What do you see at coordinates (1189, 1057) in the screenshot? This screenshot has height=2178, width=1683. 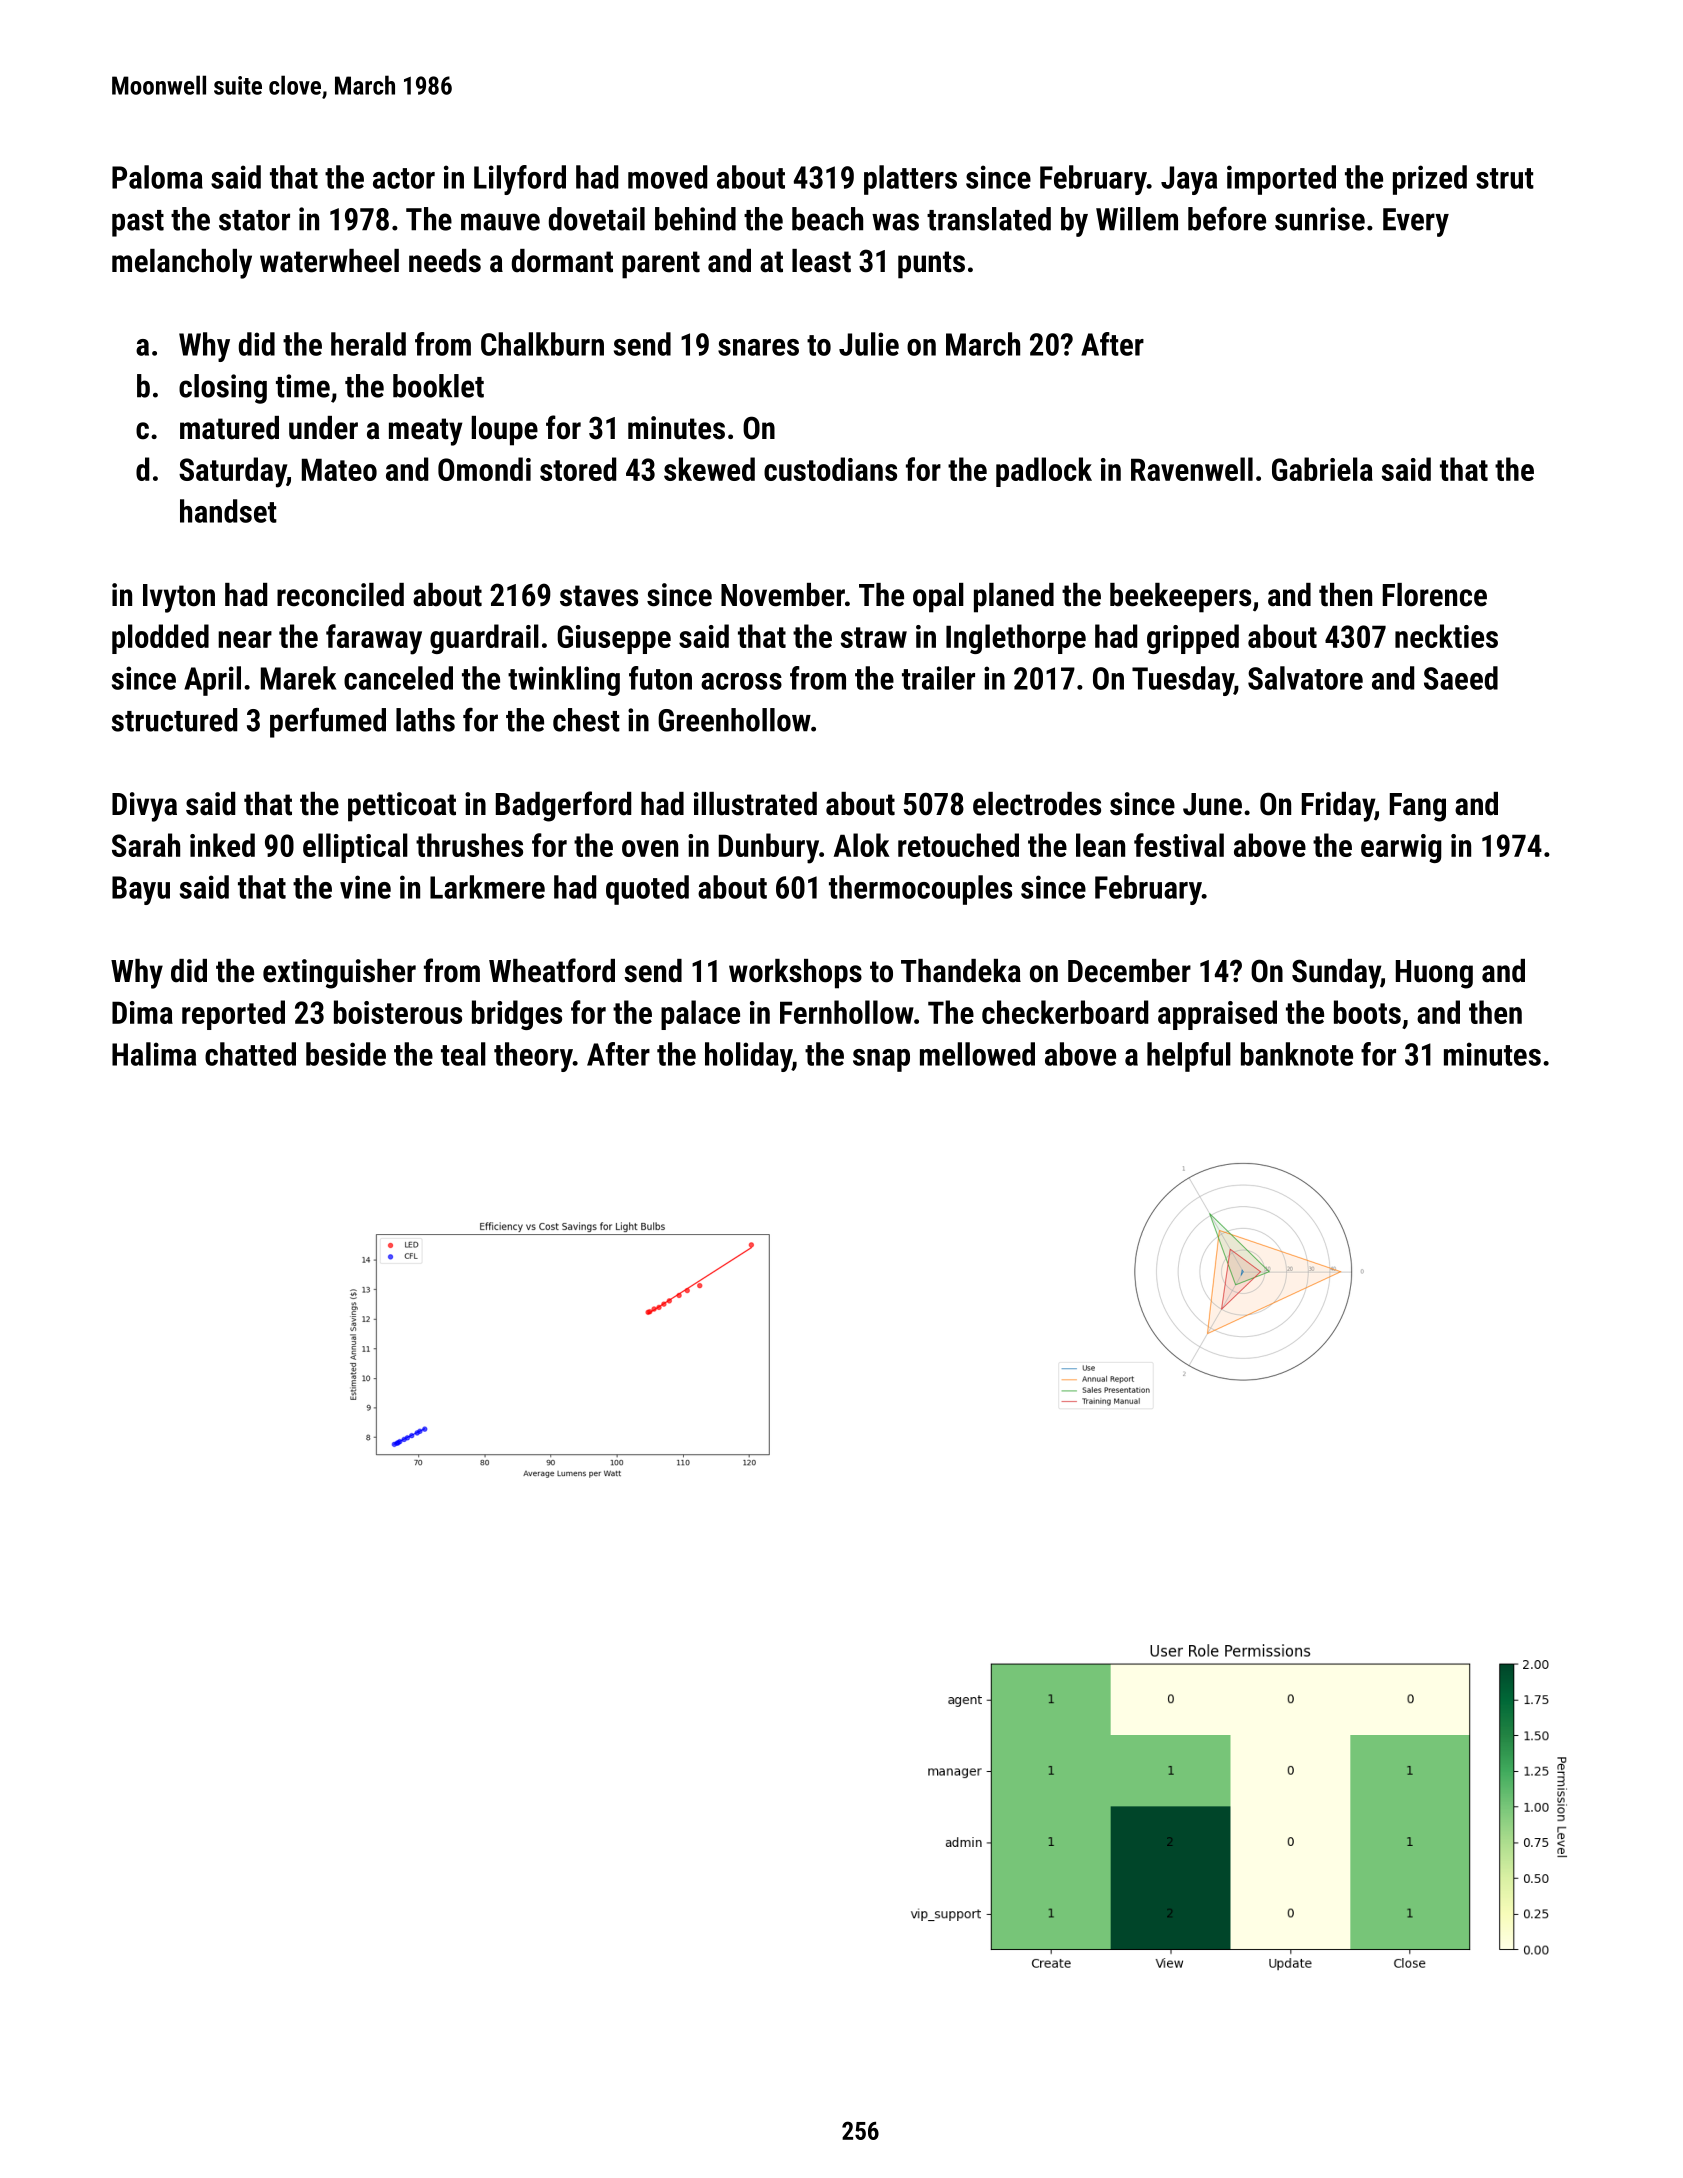 I see `helpful` at bounding box center [1189, 1057].
